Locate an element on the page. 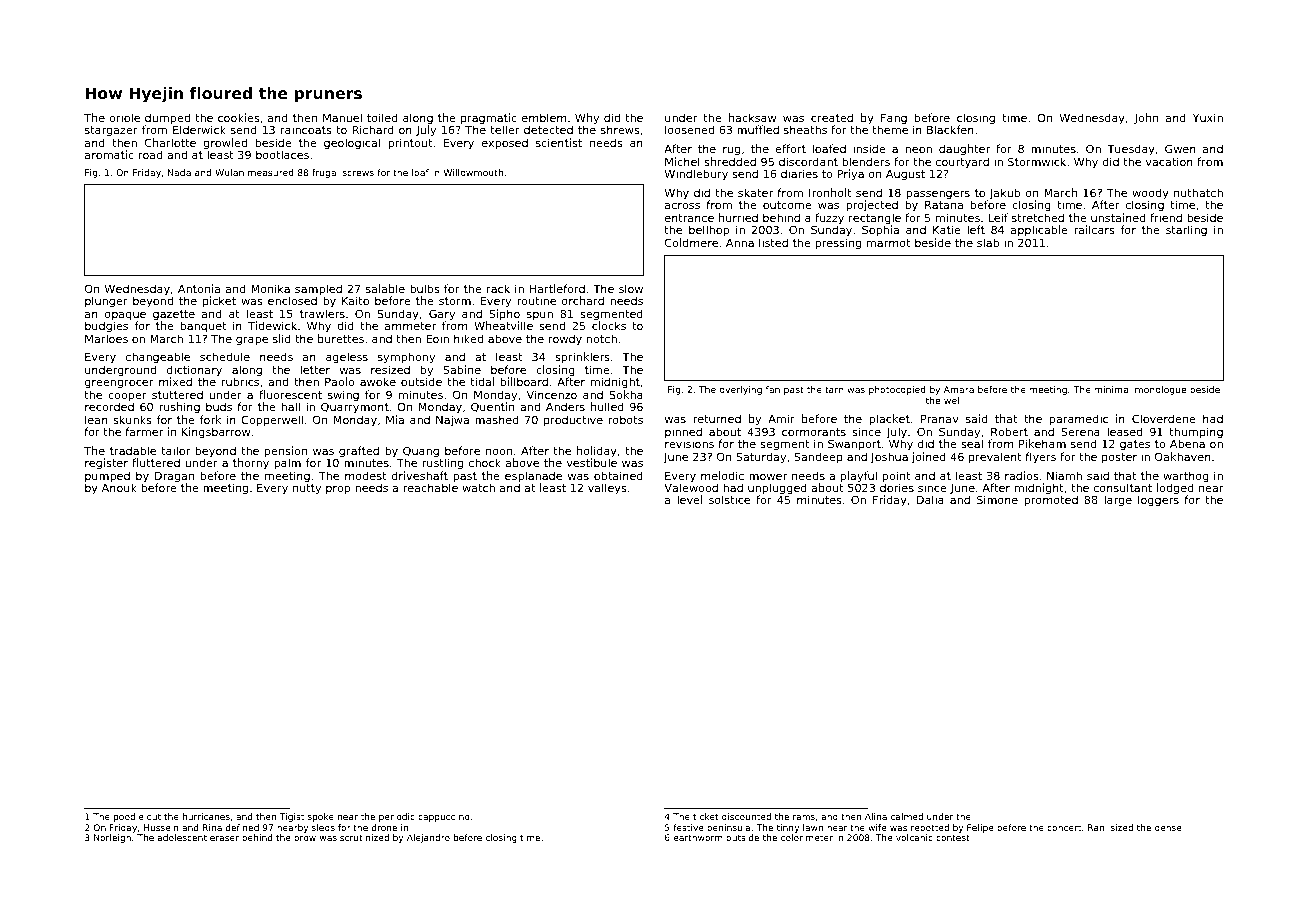 The image size is (1308, 924). loggers is located at coordinates (1158, 501).
